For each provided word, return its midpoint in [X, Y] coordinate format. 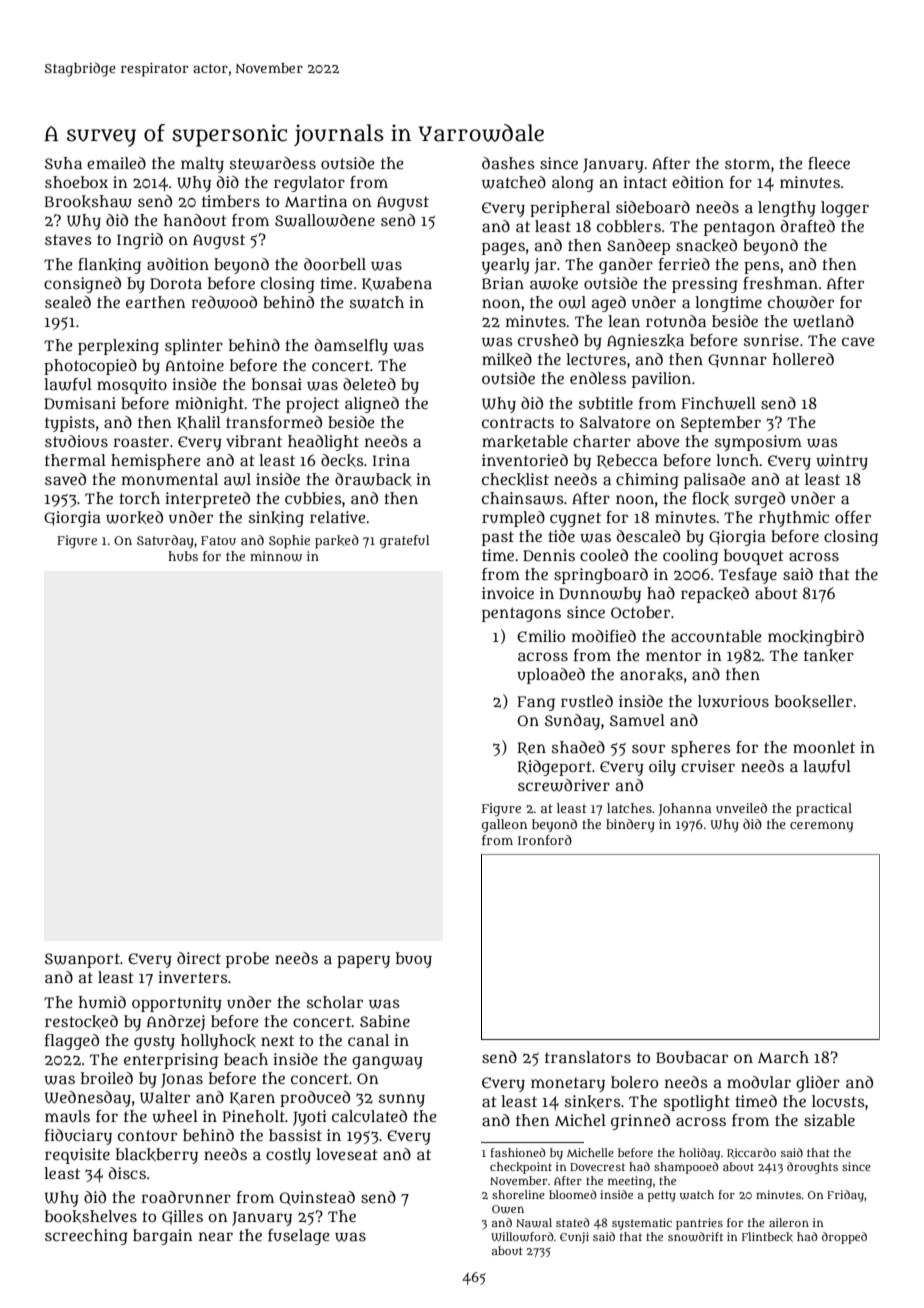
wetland [823, 321]
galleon [504, 826]
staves [68, 239]
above [658, 441]
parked [337, 542]
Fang [536, 703]
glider [818, 1084]
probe [247, 960]
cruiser [708, 766]
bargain [163, 1237]
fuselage [299, 1237]
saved [65, 479]
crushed [548, 340]
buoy [414, 960]
